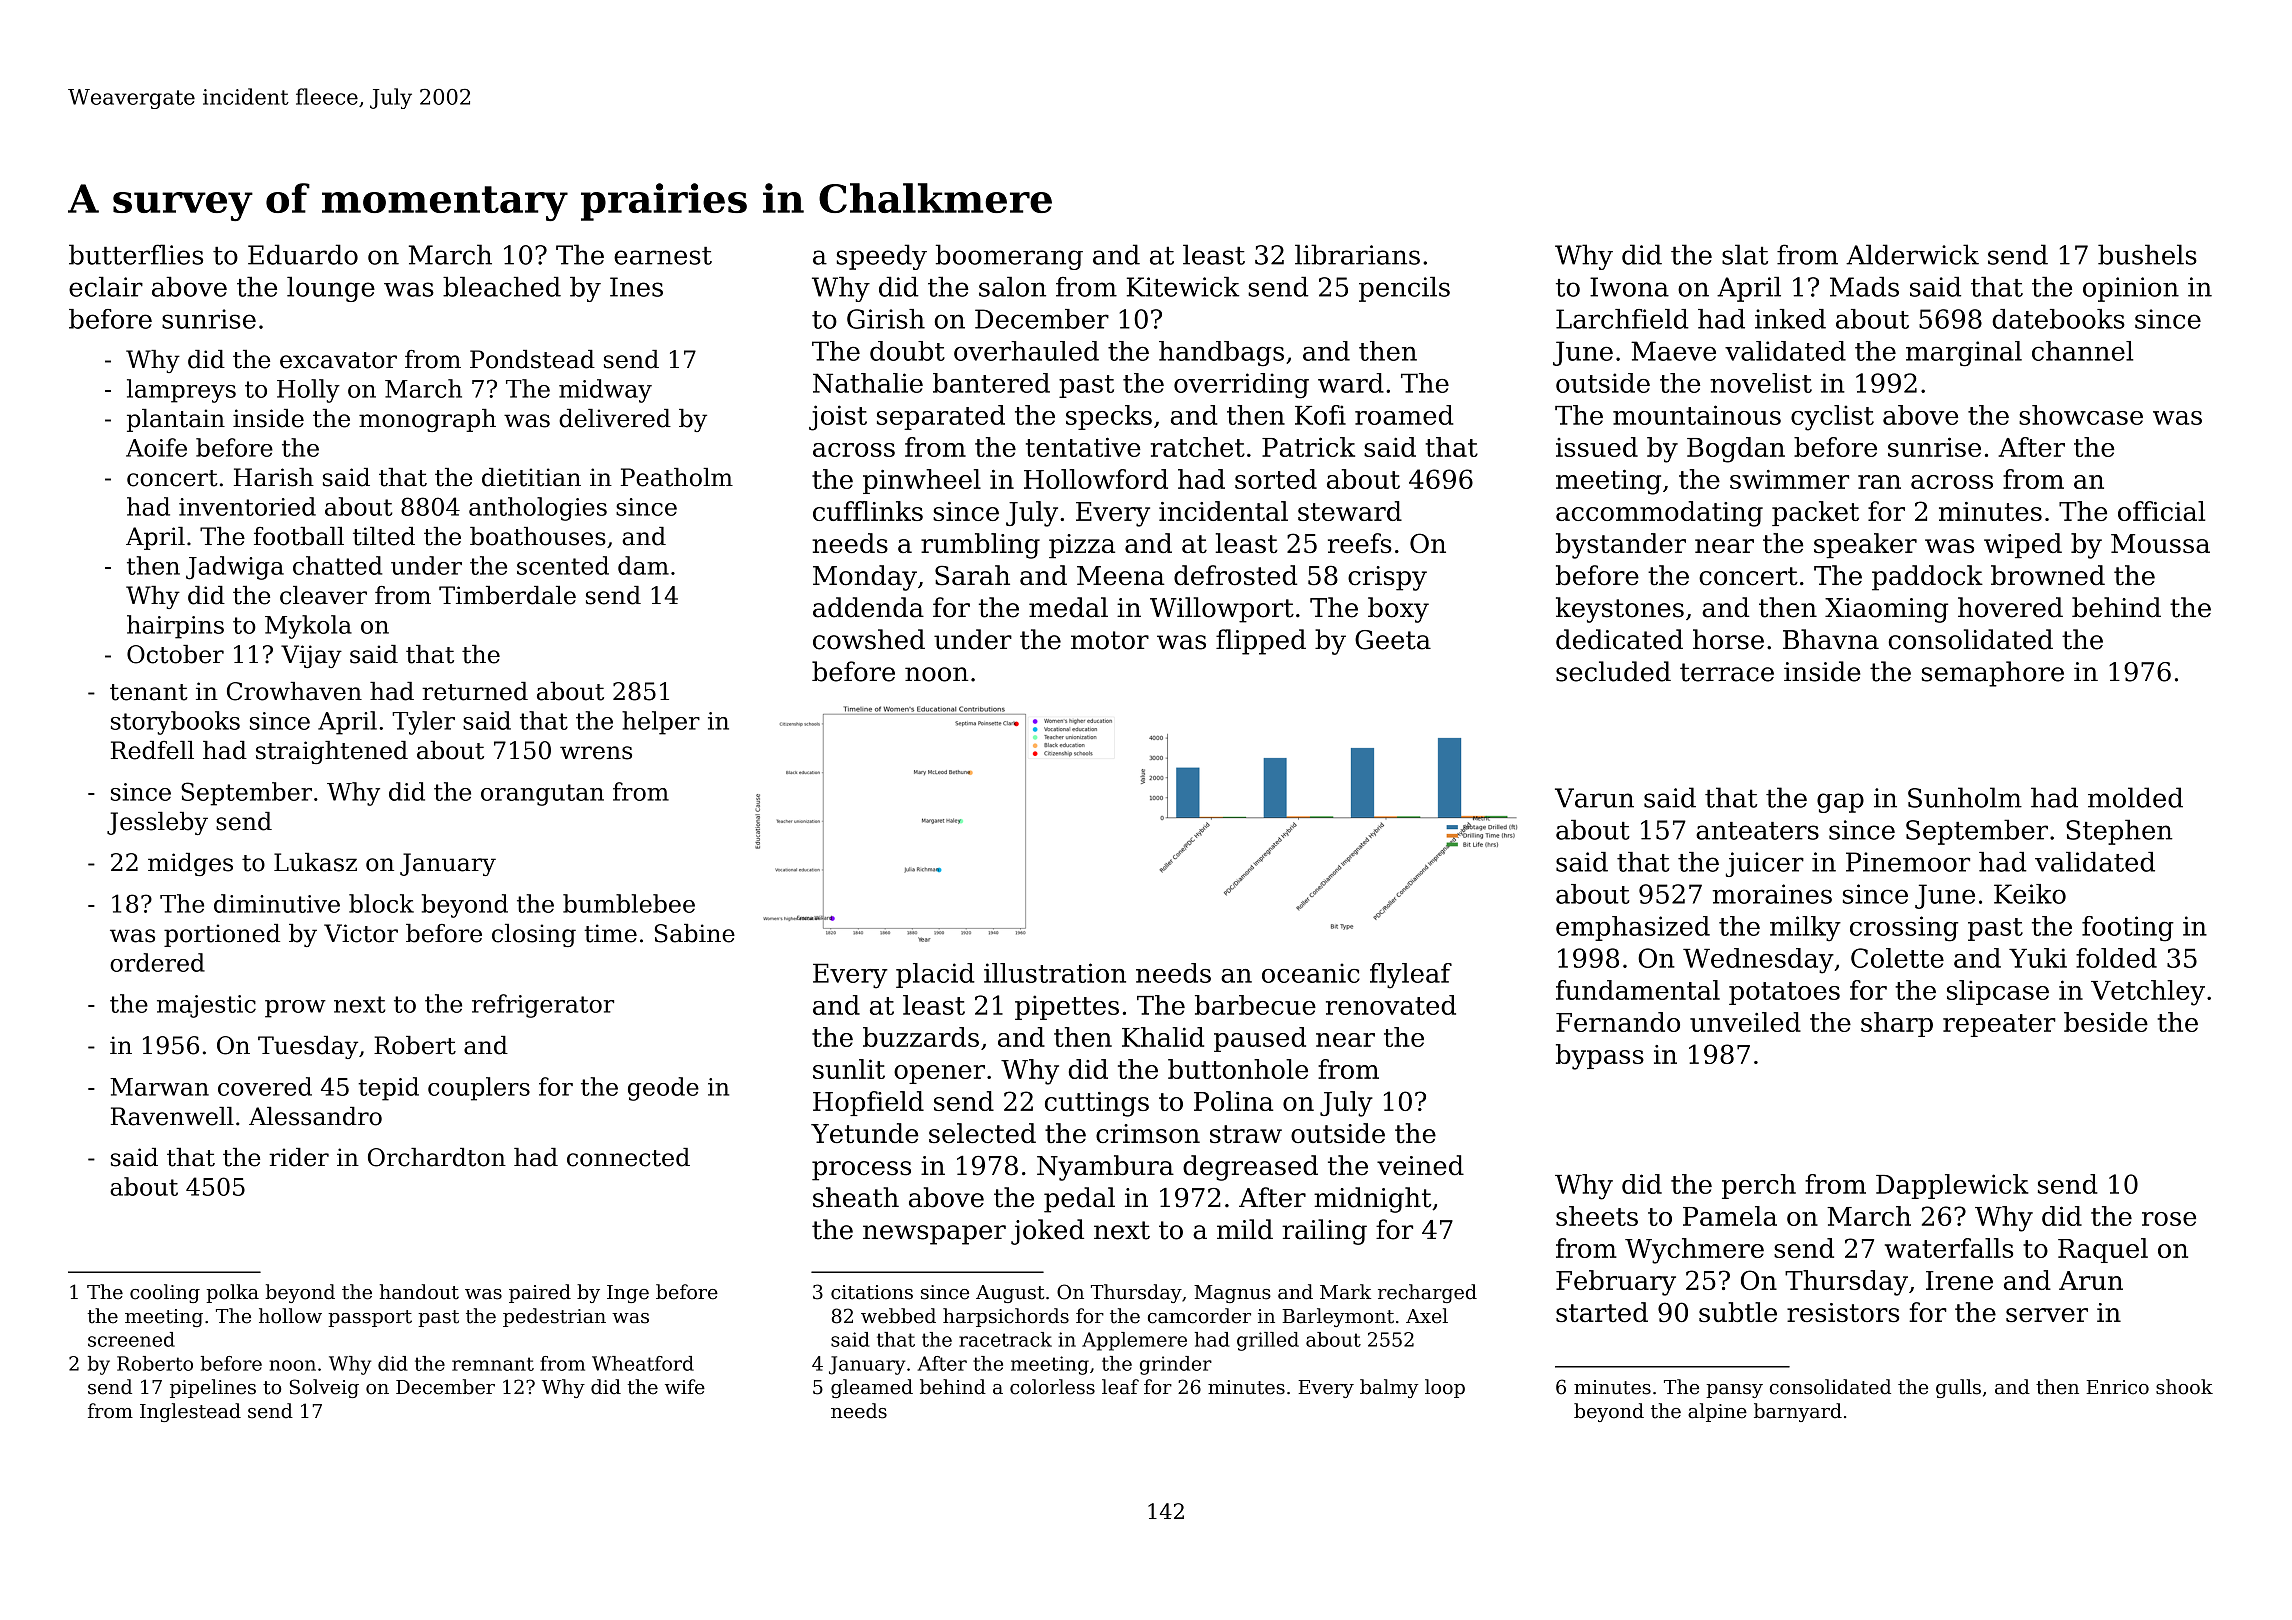 The image size is (2292, 1620). Describe the element at coordinates (190, 1412) in the screenshot. I see `Inglestead` at that location.
